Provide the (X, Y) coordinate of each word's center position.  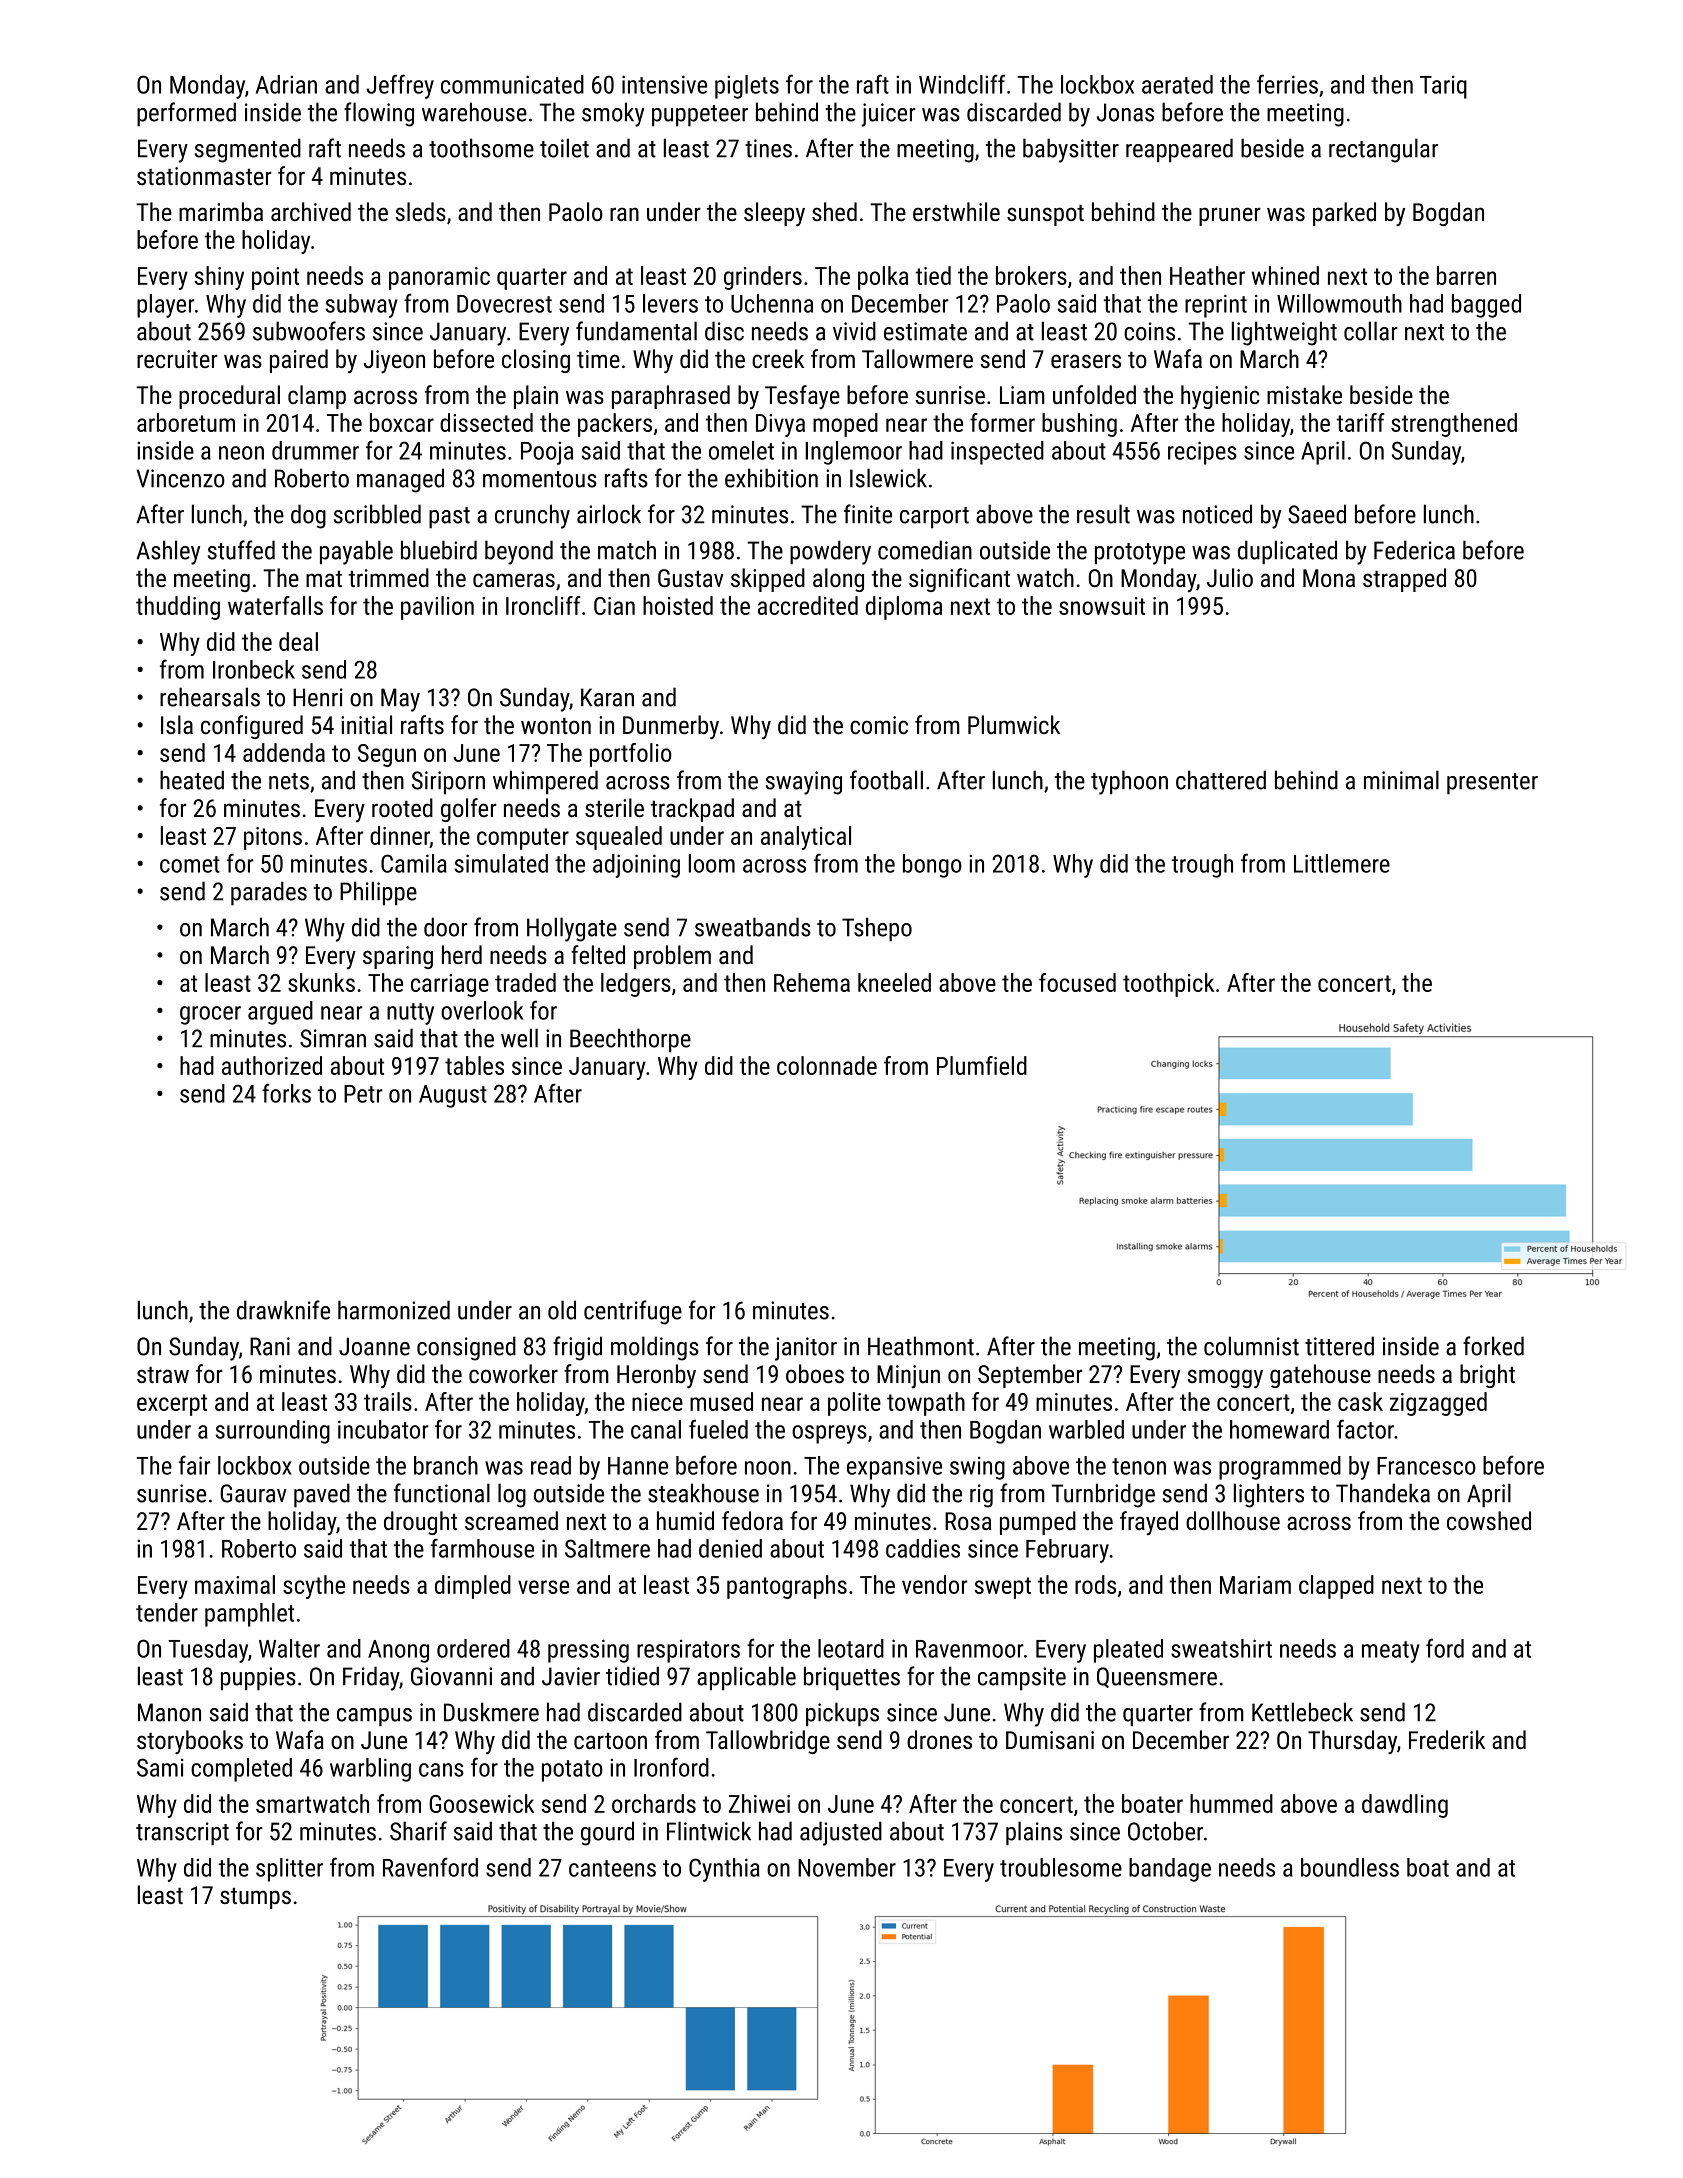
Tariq (1443, 87)
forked (1493, 1346)
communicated (512, 84)
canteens (612, 1868)
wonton (556, 725)
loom (712, 863)
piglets (747, 87)
